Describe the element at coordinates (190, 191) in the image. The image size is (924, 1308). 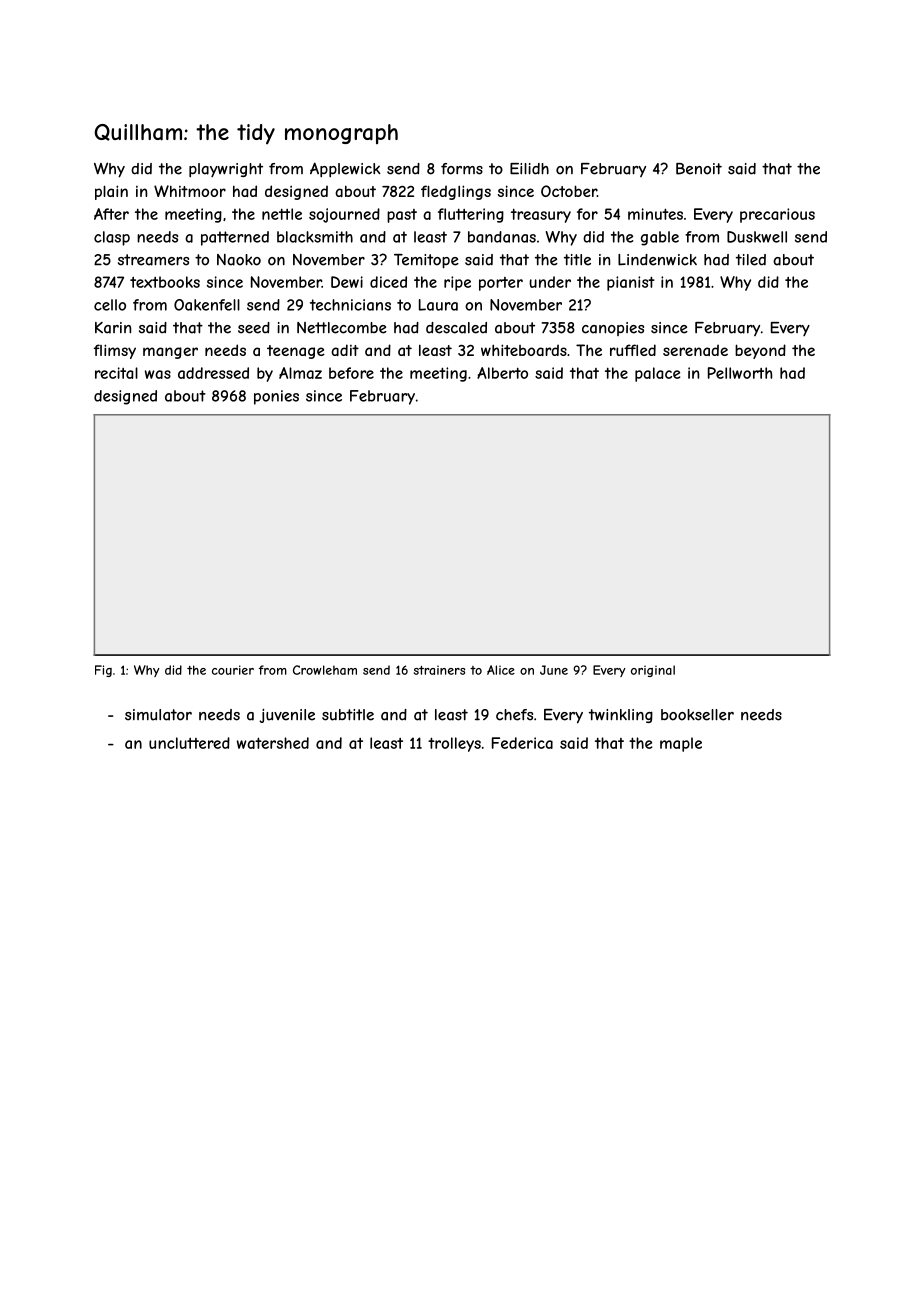
I see `Whitmoor` at that location.
